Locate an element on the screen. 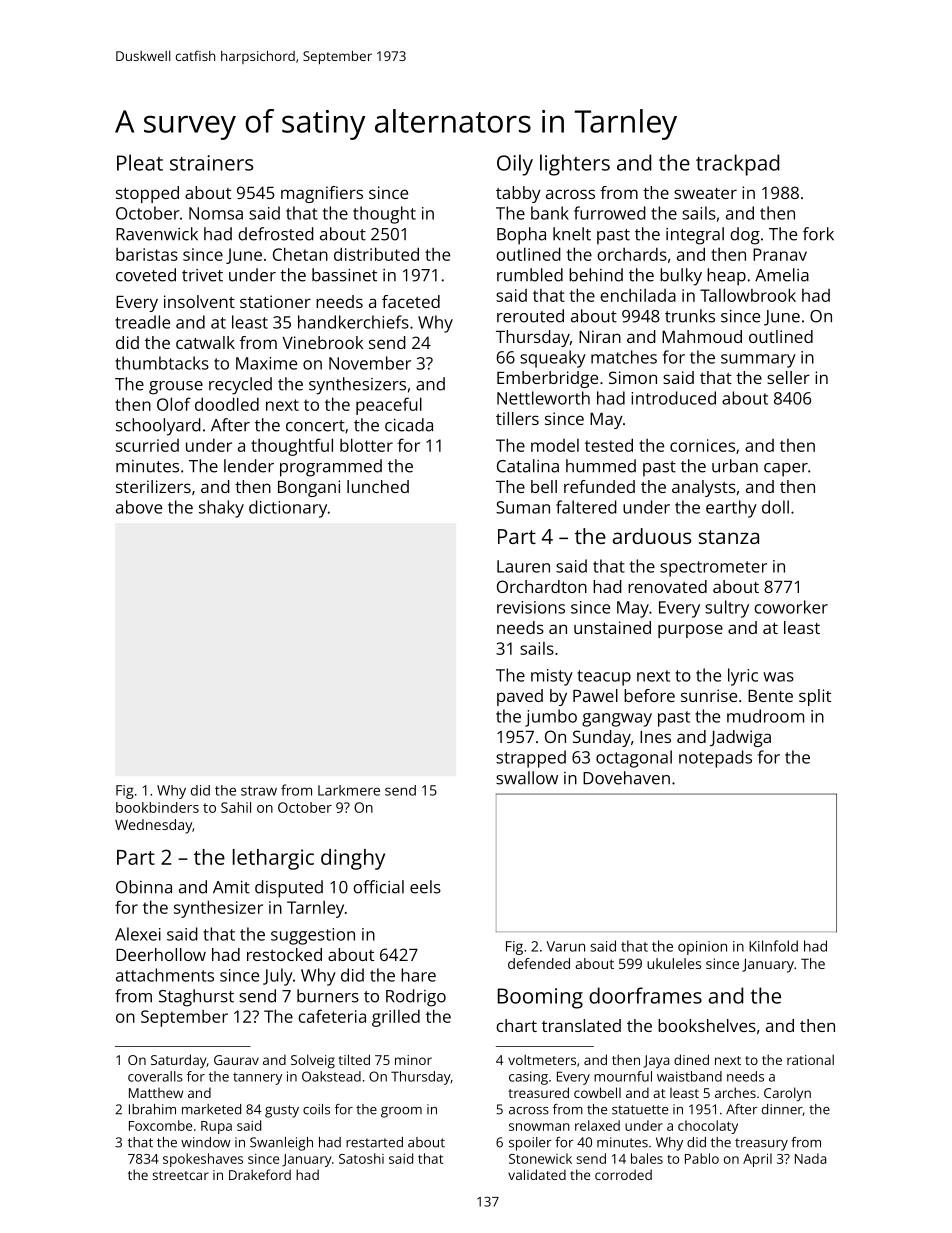 The height and width of the screenshot is (1233, 952). trackpad is located at coordinates (737, 165).
